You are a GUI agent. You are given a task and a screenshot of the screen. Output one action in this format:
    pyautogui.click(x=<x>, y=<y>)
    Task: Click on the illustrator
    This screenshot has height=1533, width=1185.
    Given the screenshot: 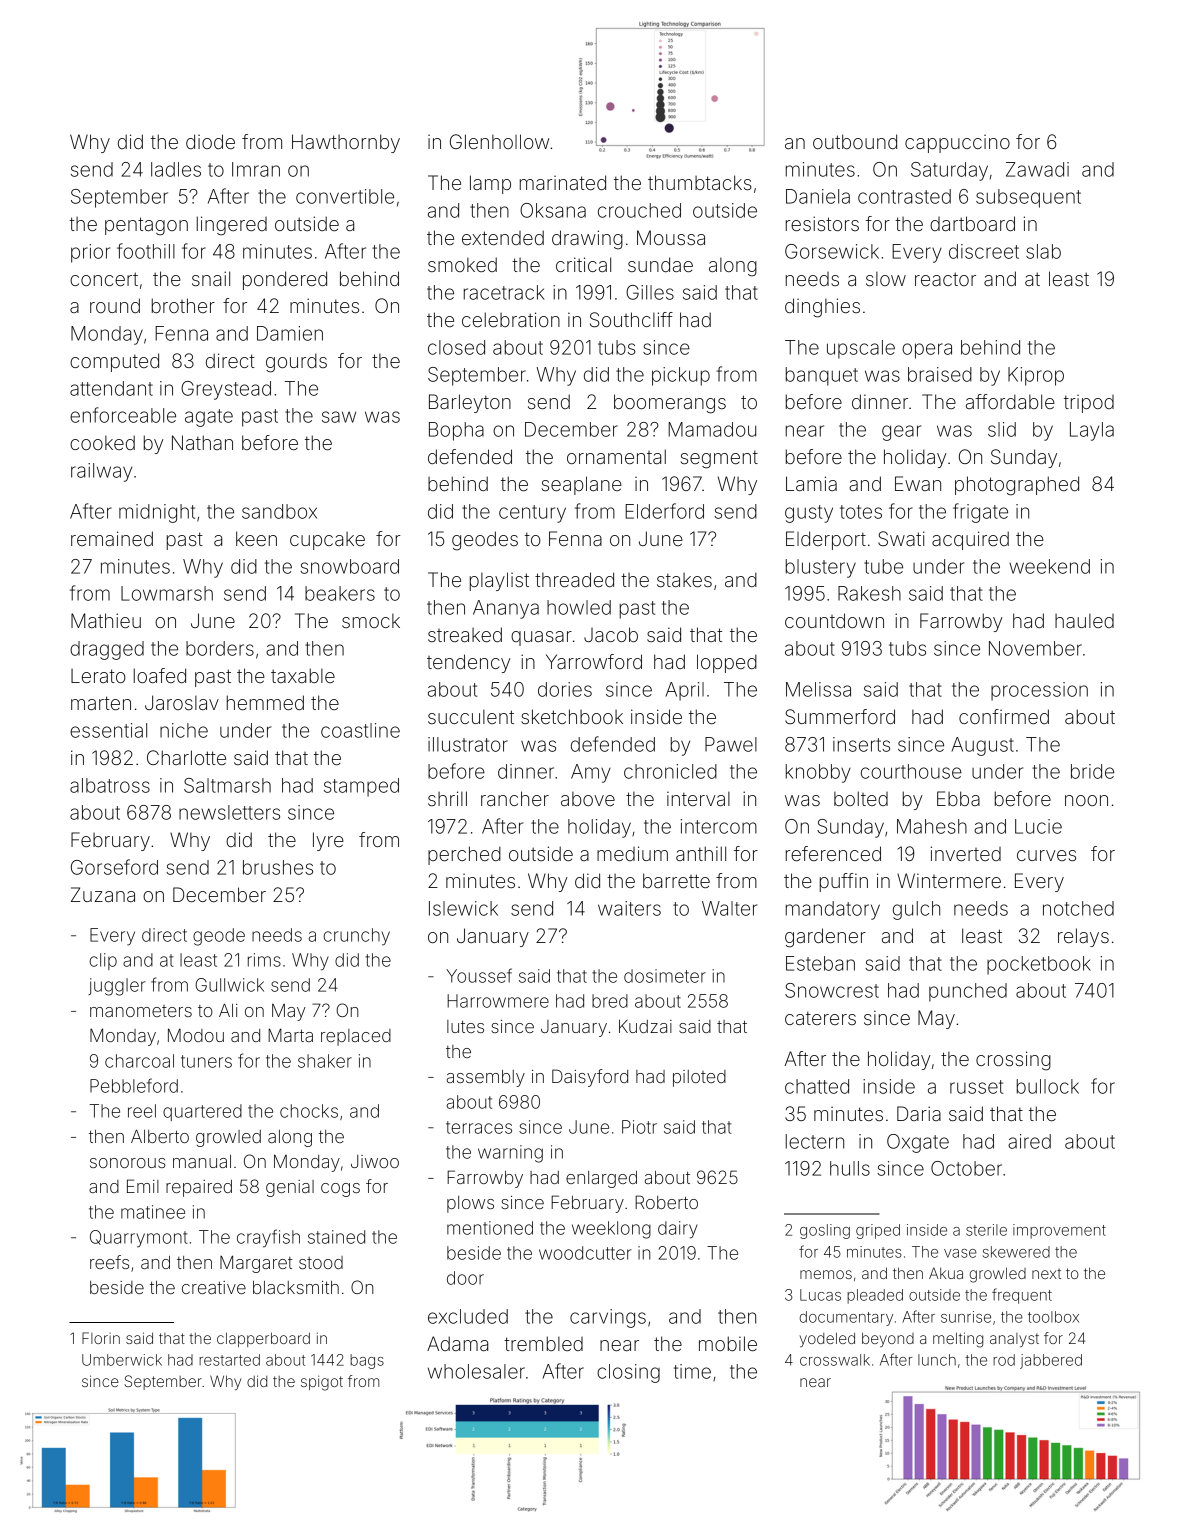 What is the action you would take?
    pyautogui.click(x=468, y=744)
